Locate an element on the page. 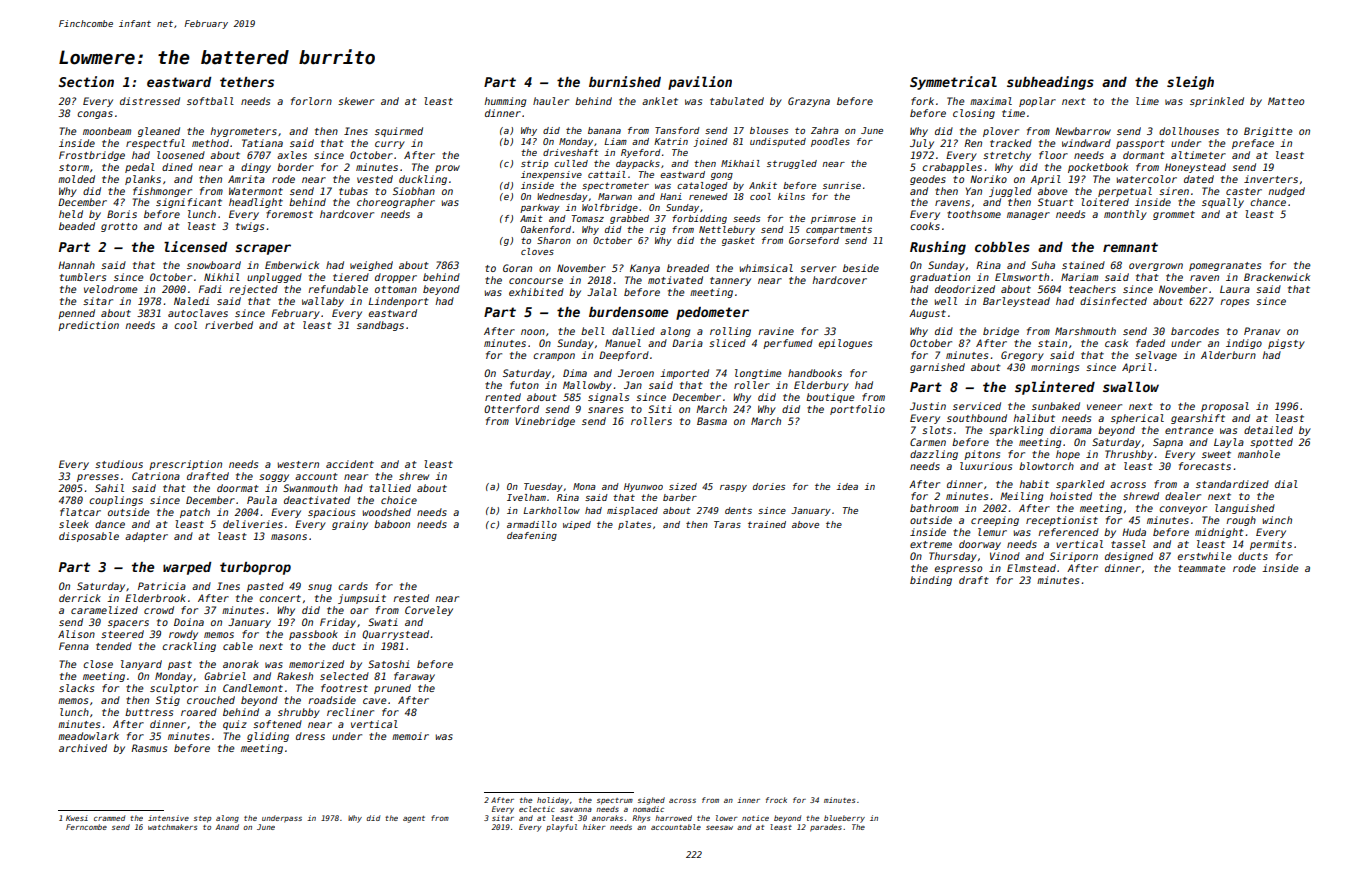  Section is located at coordinates (86, 81).
